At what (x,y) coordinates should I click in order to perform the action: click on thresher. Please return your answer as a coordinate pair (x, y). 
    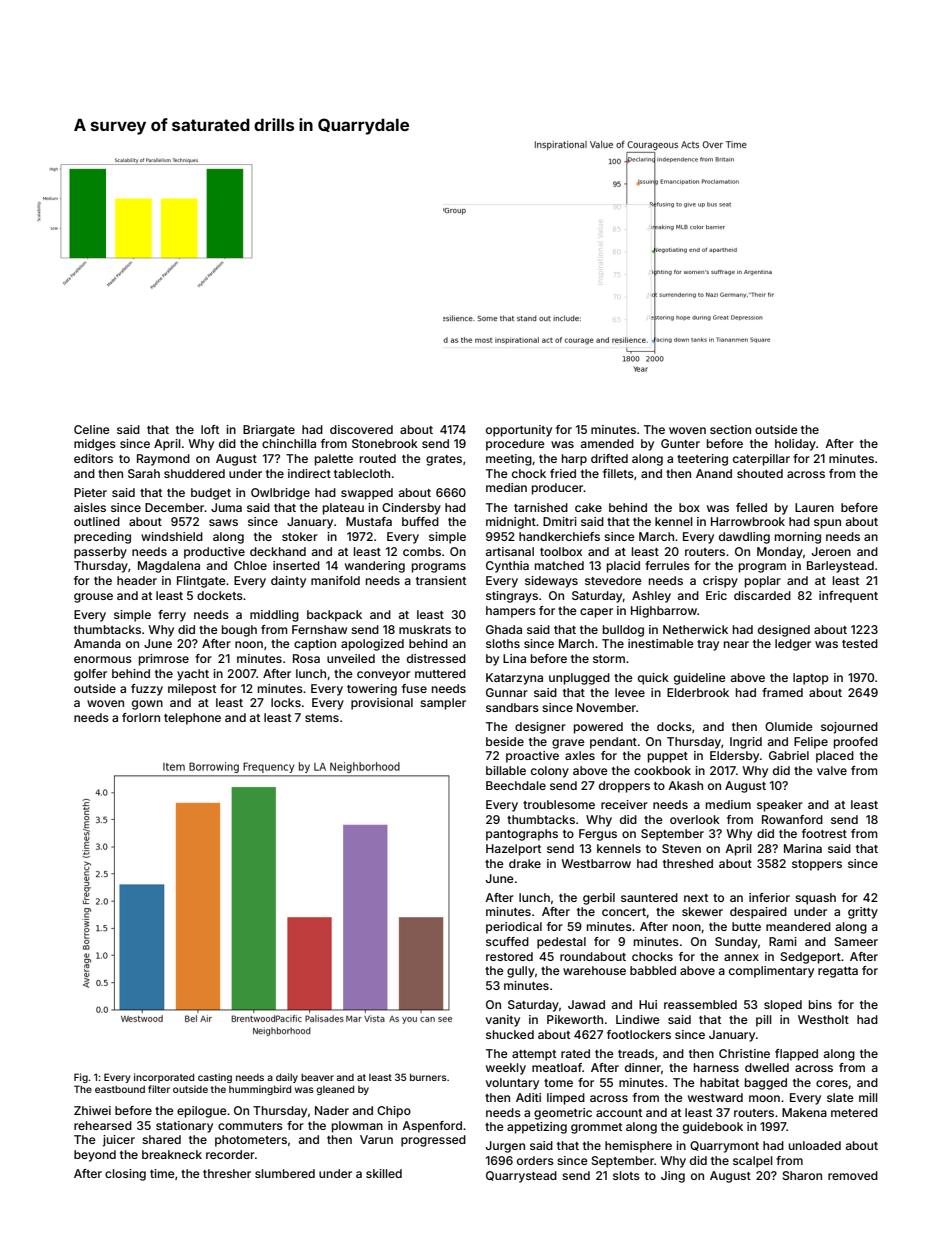
    Looking at the image, I should click on (227, 1173).
